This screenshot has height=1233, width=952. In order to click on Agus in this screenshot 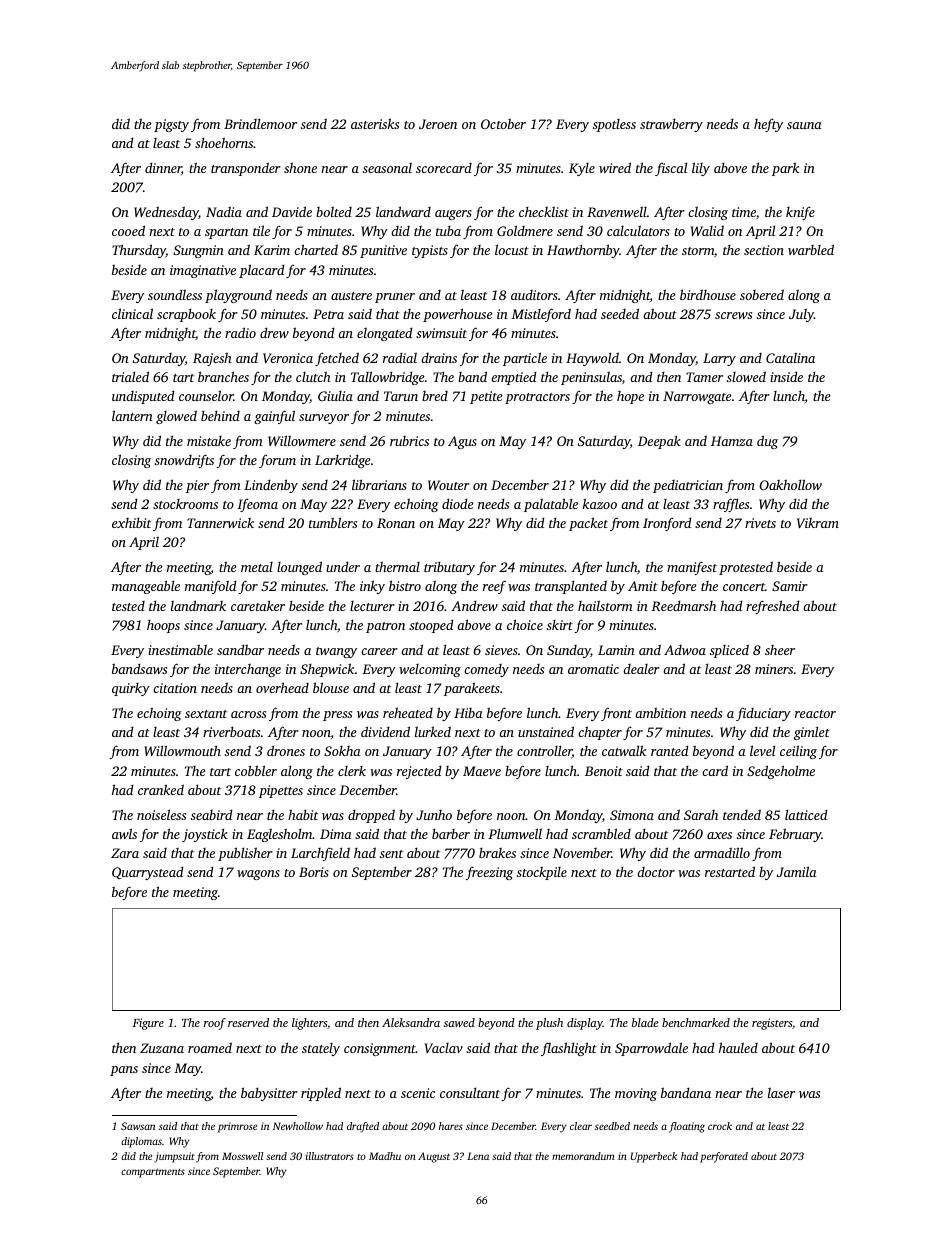, I will do `click(462, 442)`.
